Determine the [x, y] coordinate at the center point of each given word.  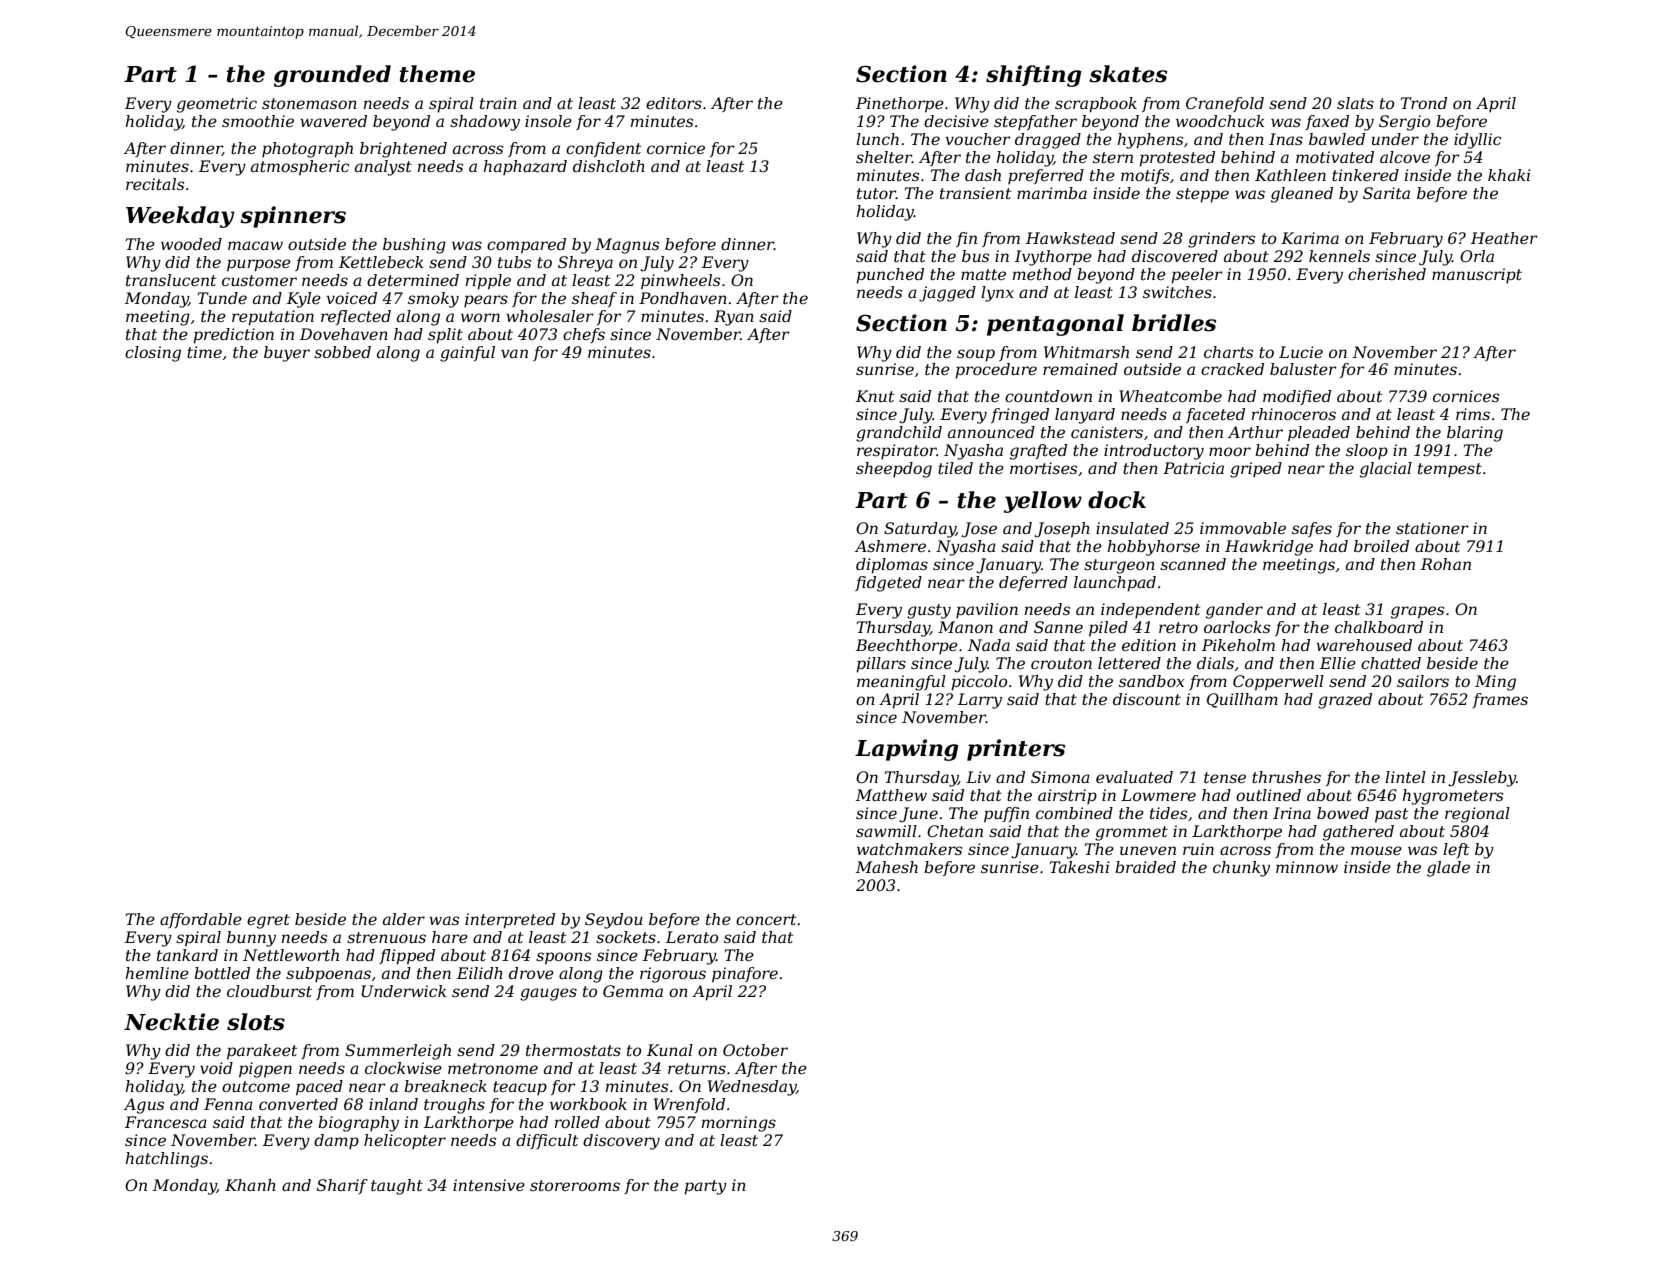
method [1042, 274]
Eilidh [480, 973]
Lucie [1301, 352]
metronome [493, 1068]
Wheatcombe [1170, 396]
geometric [217, 105]
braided [1145, 867]
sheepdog [894, 470]
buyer [287, 354]
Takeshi [1079, 867]
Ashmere [890, 546]
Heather [1504, 238]
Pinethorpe [900, 105]
